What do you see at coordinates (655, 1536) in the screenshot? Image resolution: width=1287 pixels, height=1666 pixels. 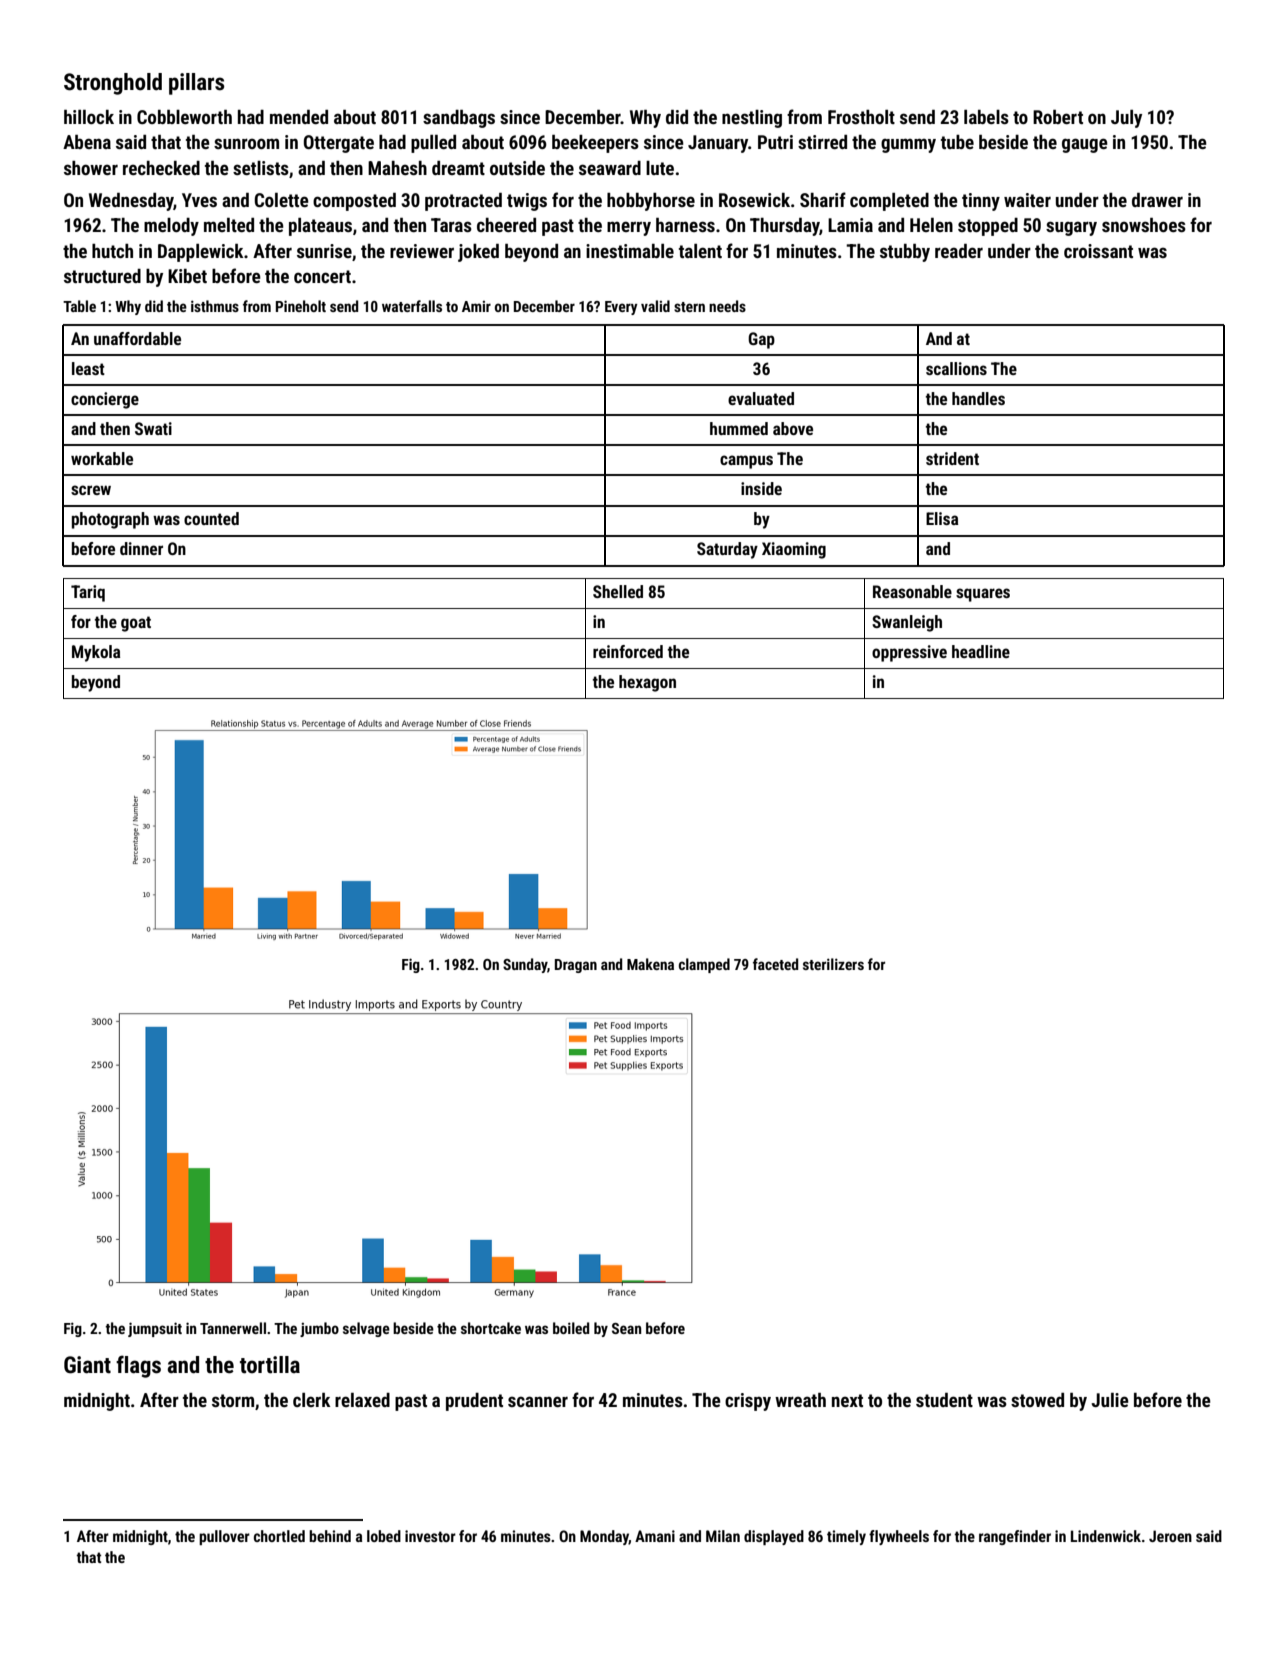 I see `Amani` at bounding box center [655, 1536].
